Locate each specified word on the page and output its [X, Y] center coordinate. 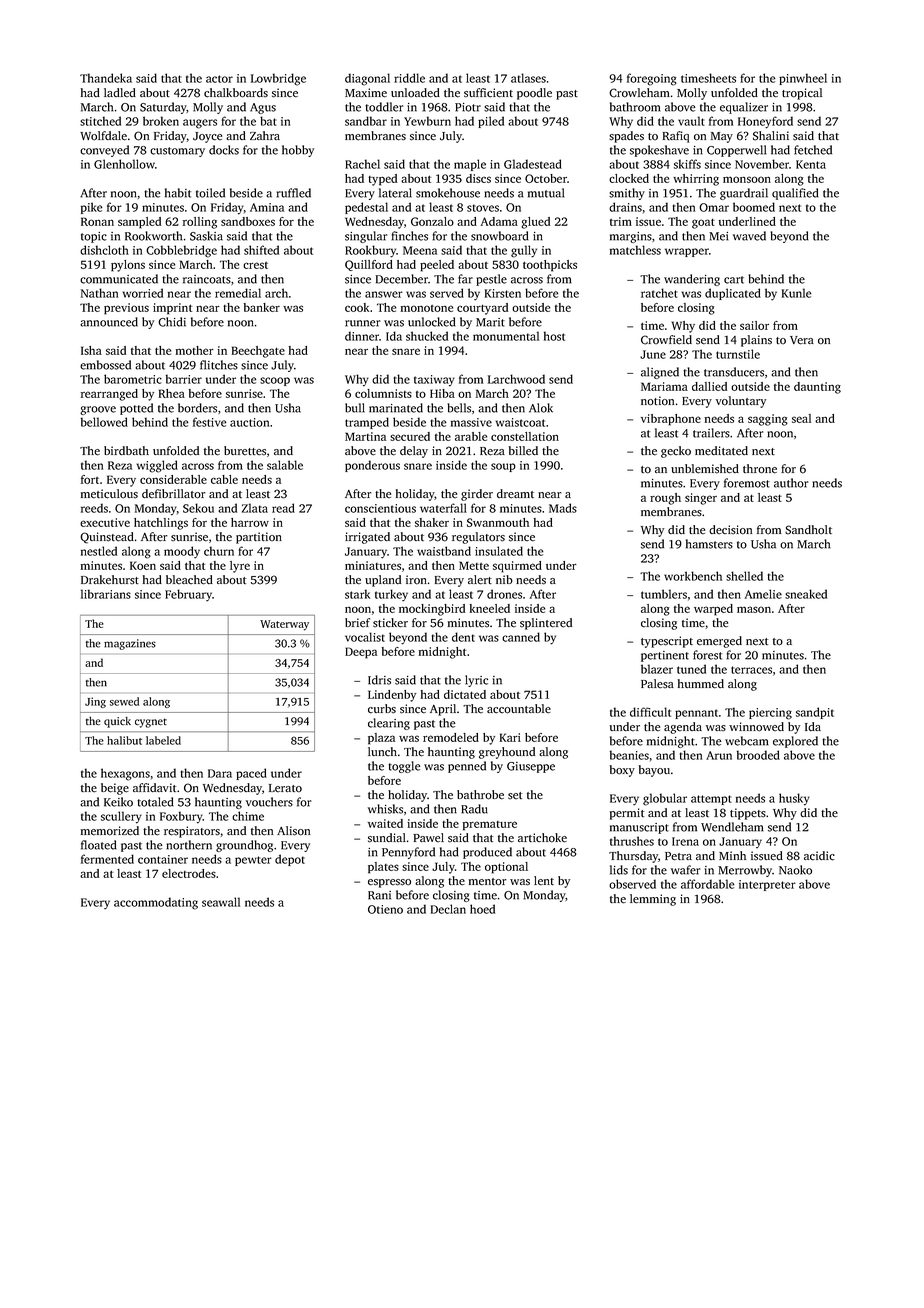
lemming [653, 900]
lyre [240, 567]
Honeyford [765, 122]
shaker [432, 522]
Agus [263, 108]
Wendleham [732, 827]
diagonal [367, 79]
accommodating [156, 903]
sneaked [806, 594]
